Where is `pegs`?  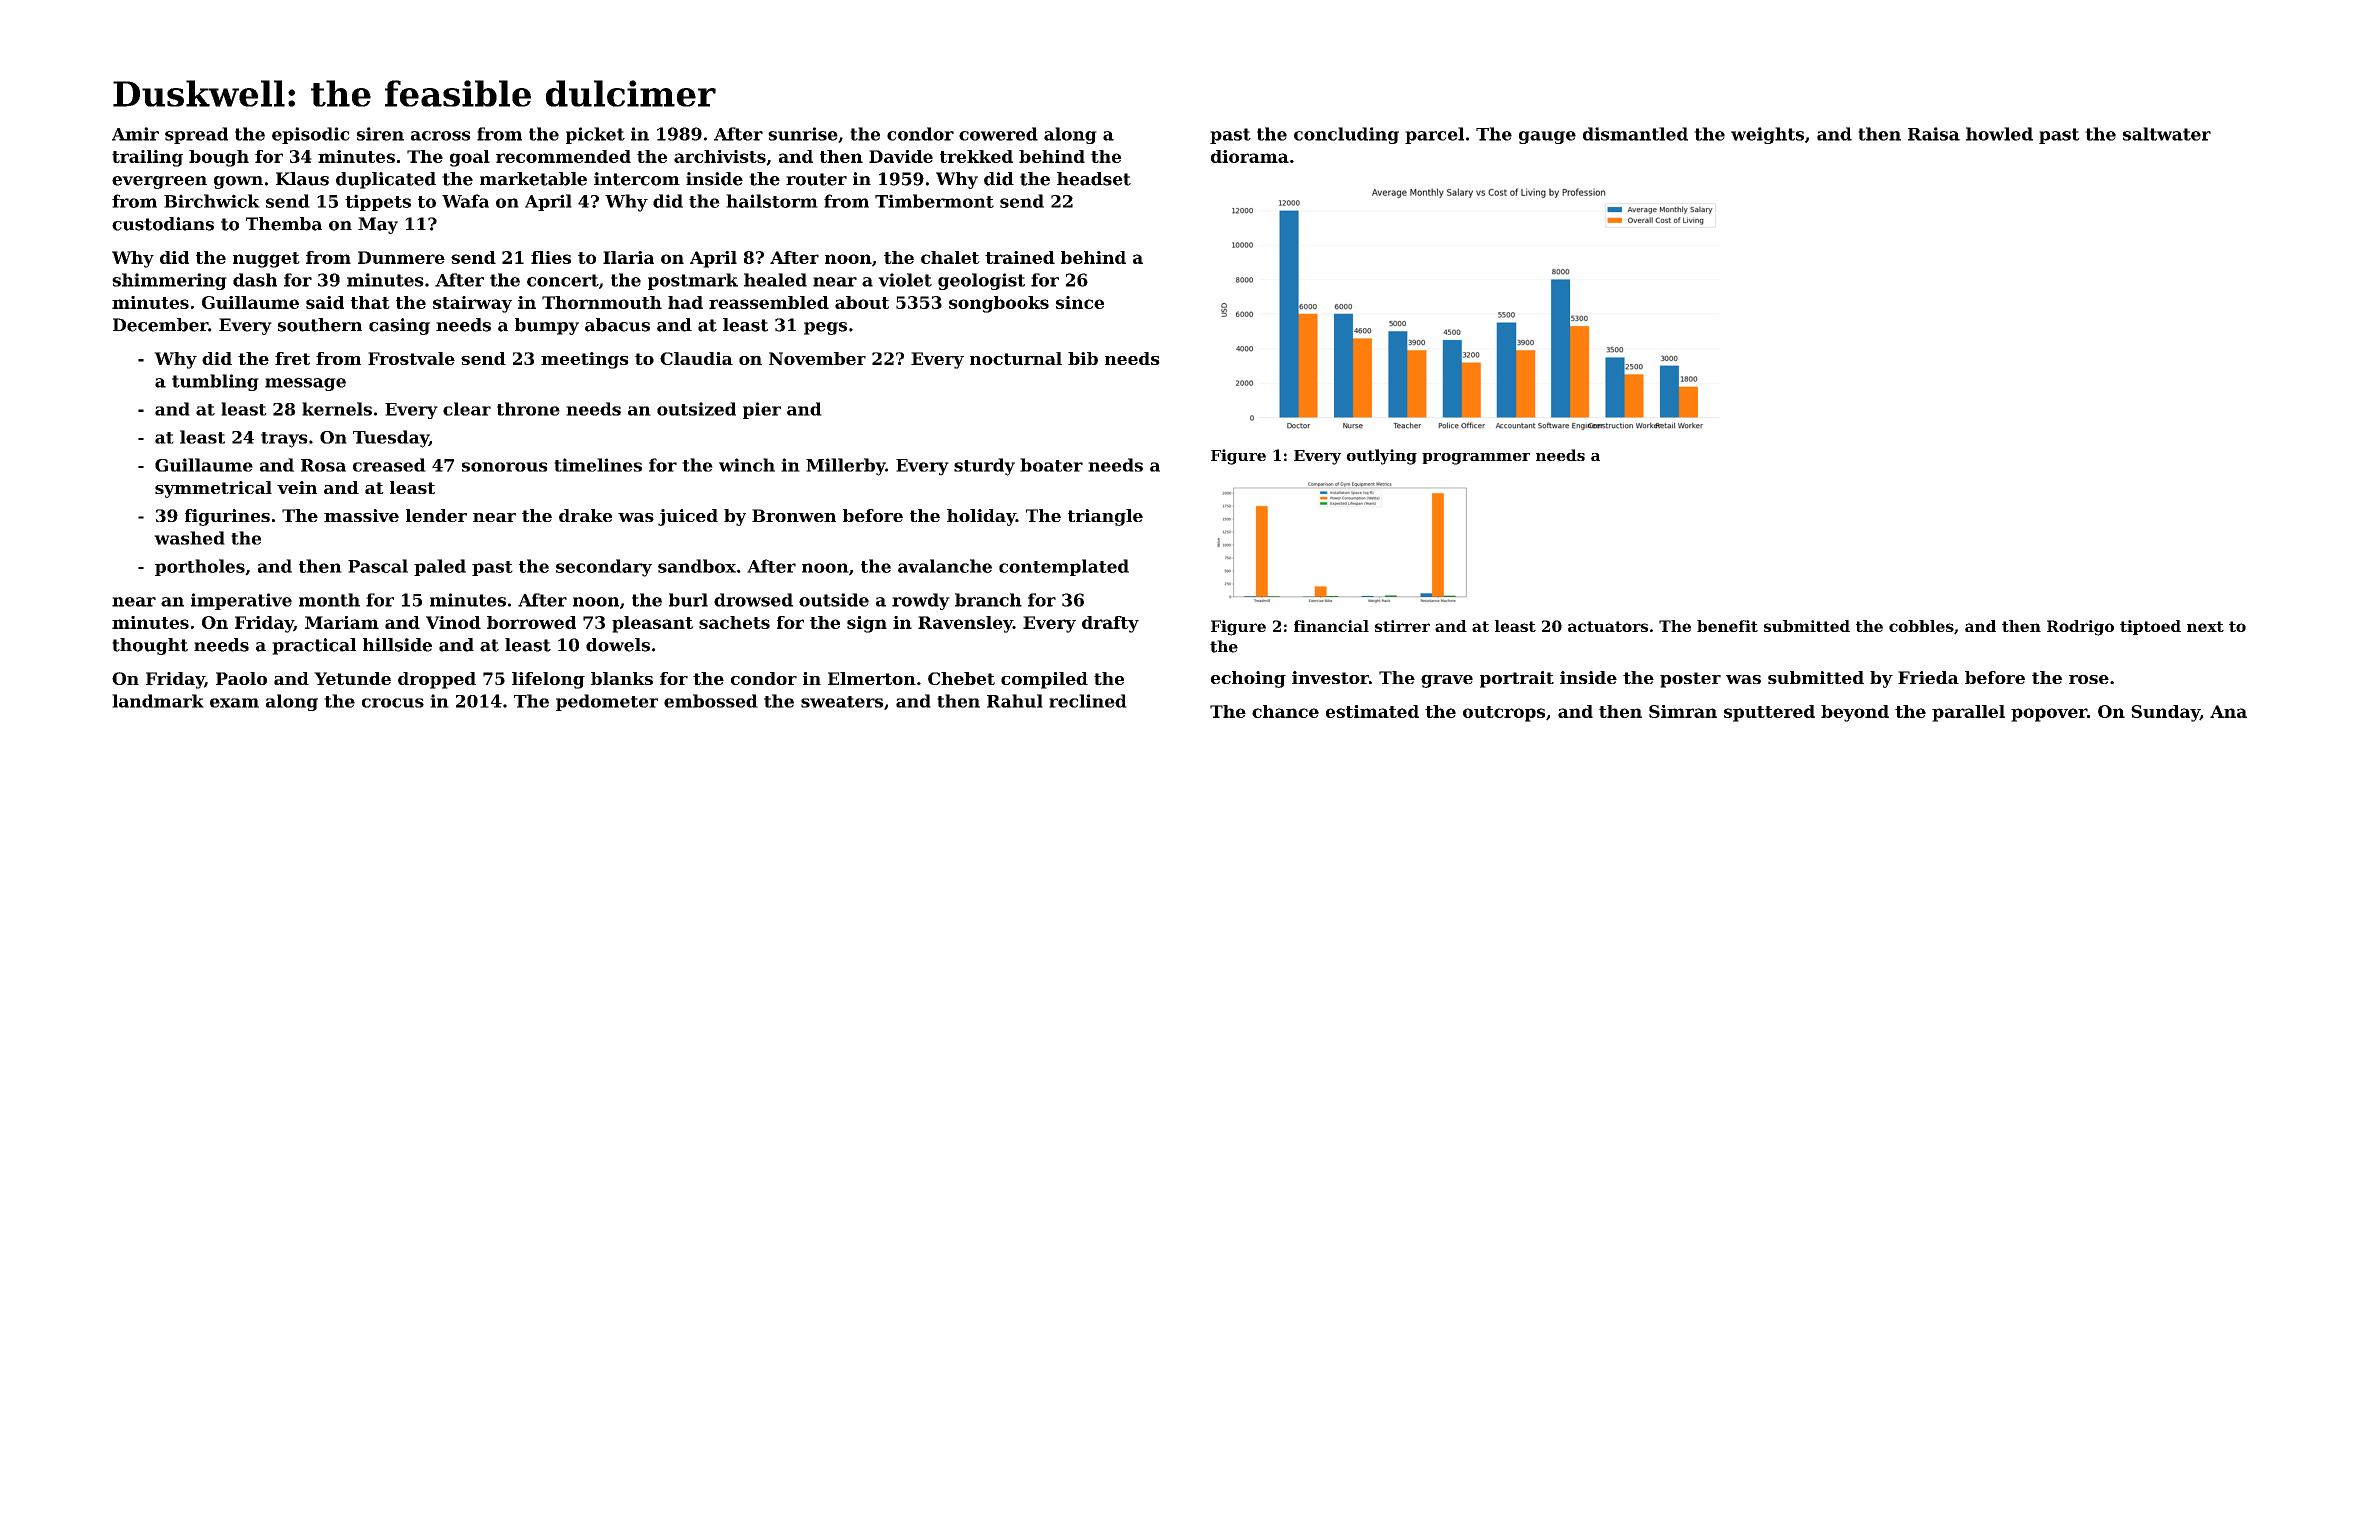 pegs is located at coordinates (825, 328).
